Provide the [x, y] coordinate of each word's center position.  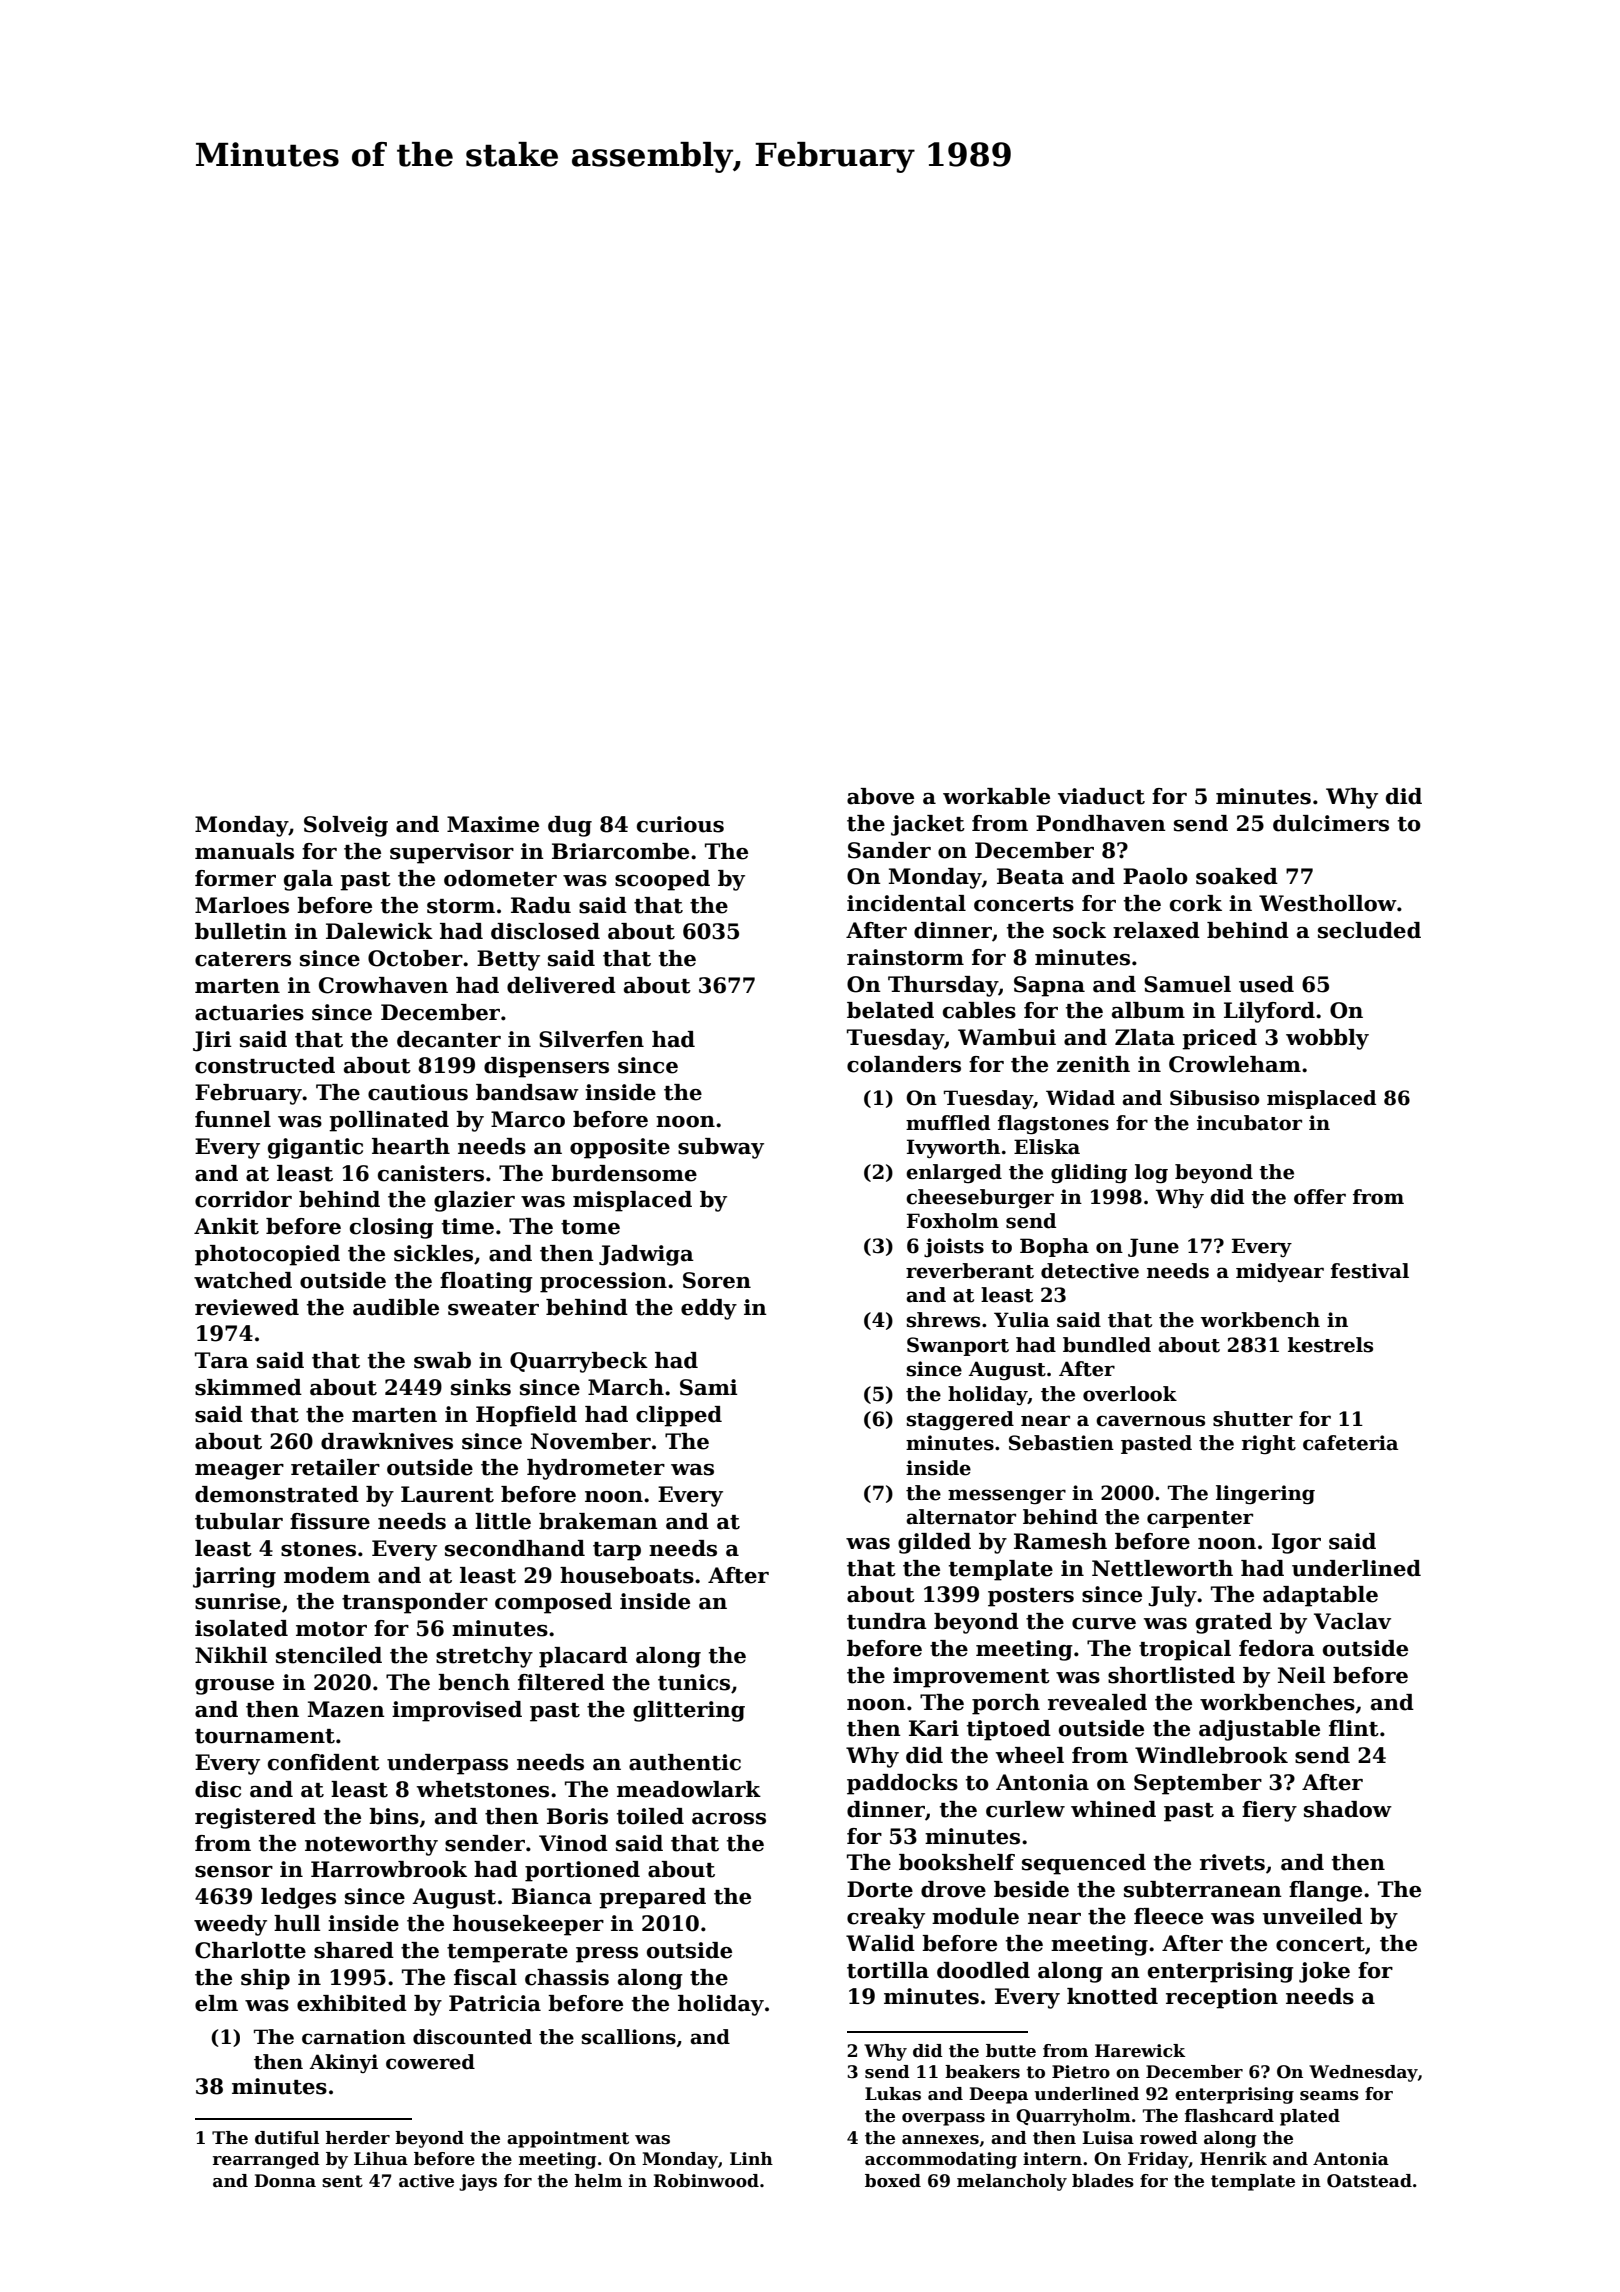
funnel [233, 1119]
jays [478, 2182]
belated [890, 1010]
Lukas [893, 2094]
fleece [1168, 1916]
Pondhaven [1101, 823]
